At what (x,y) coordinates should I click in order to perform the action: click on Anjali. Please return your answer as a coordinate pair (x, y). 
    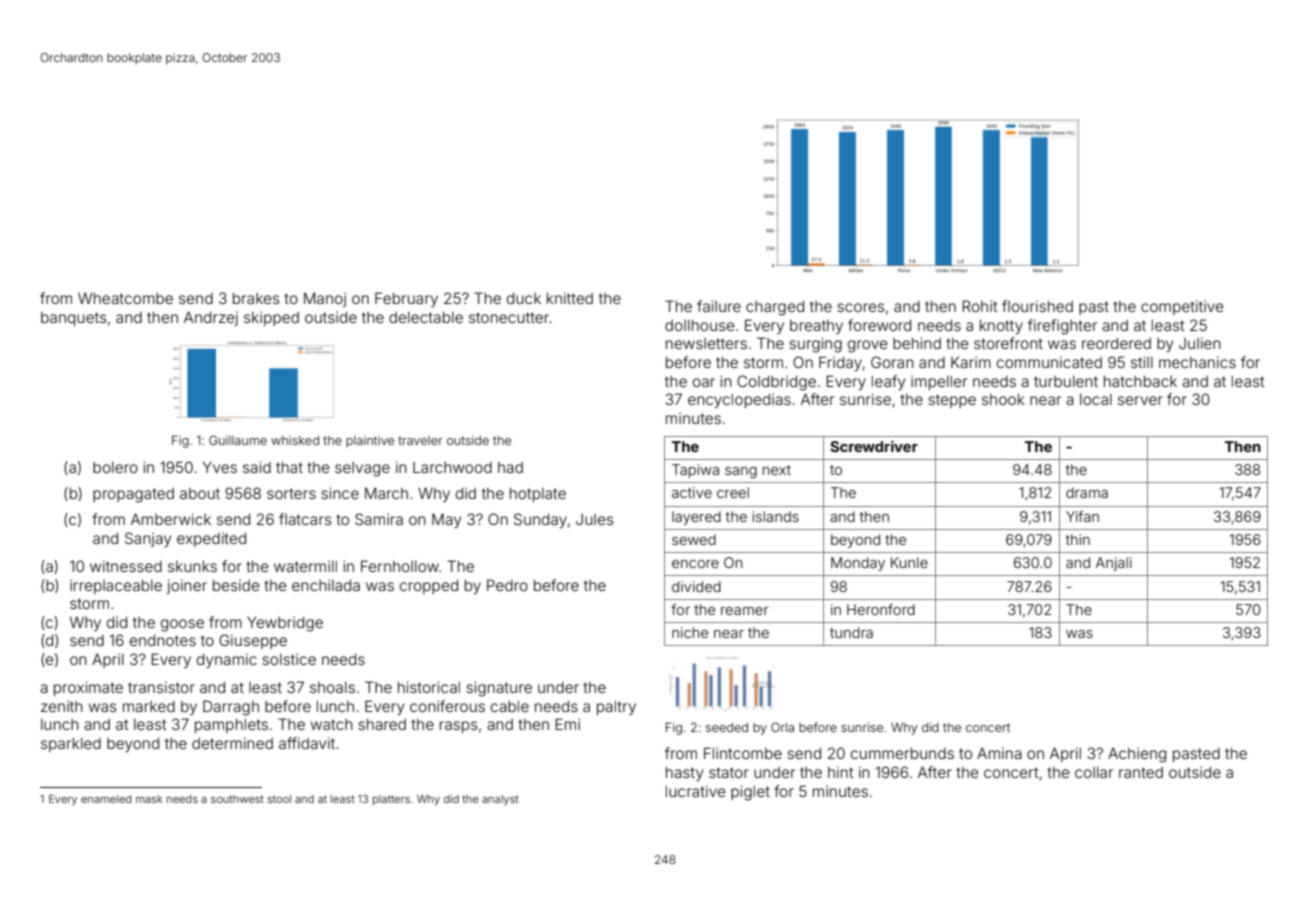
    Looking at the image, I should click on (1114, 564).
